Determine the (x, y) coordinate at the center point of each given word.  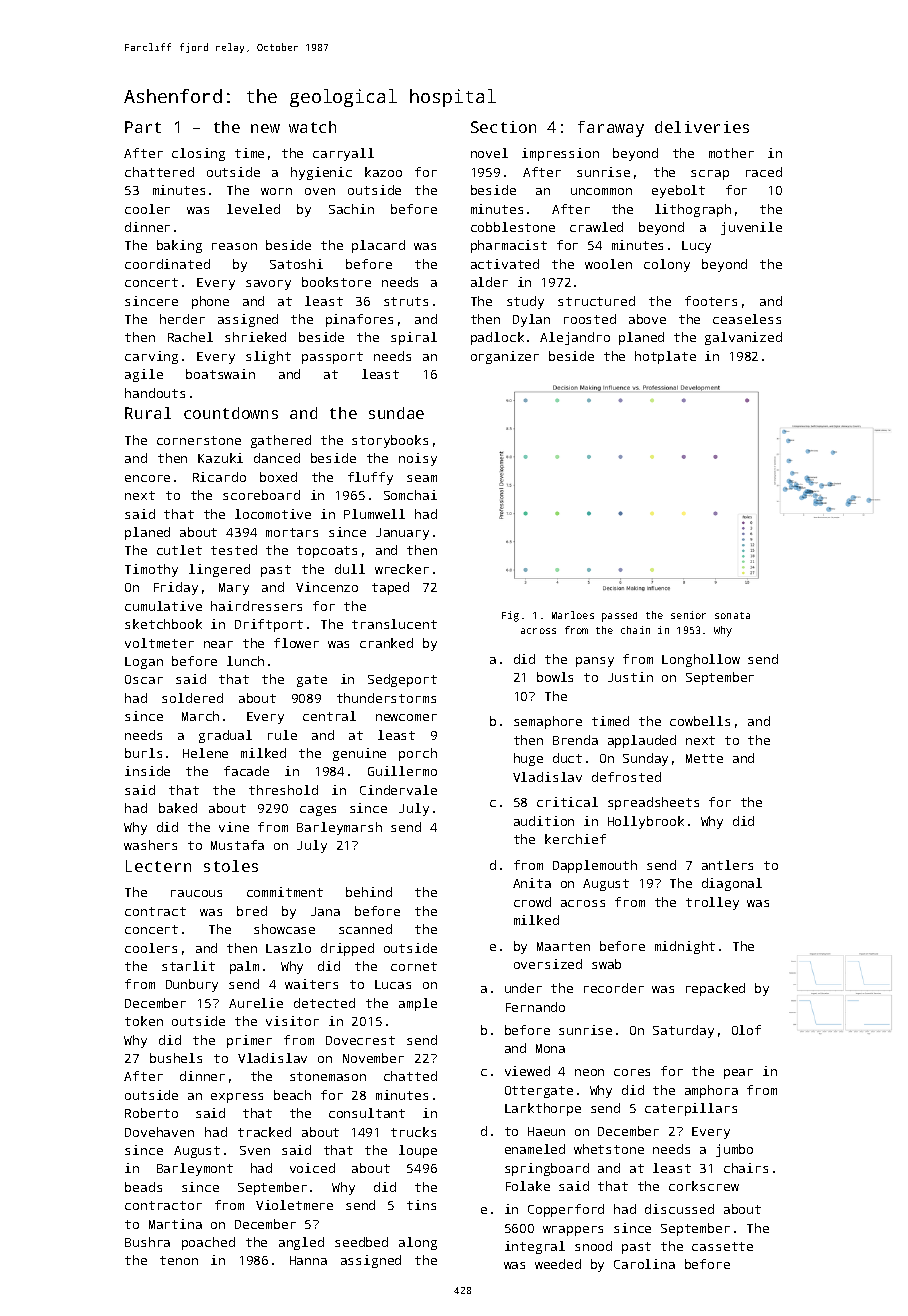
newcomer (406, 717)
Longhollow (701, 660)
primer (249, 1041)
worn (276, 191)
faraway (611, 129)
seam (422, 478)
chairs (746, 1168)
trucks (413, 1132)
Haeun (546, 1131)
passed (619, 617)
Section (503, 127)
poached (208, 1243)
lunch (245, 661)
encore (147, 478)
